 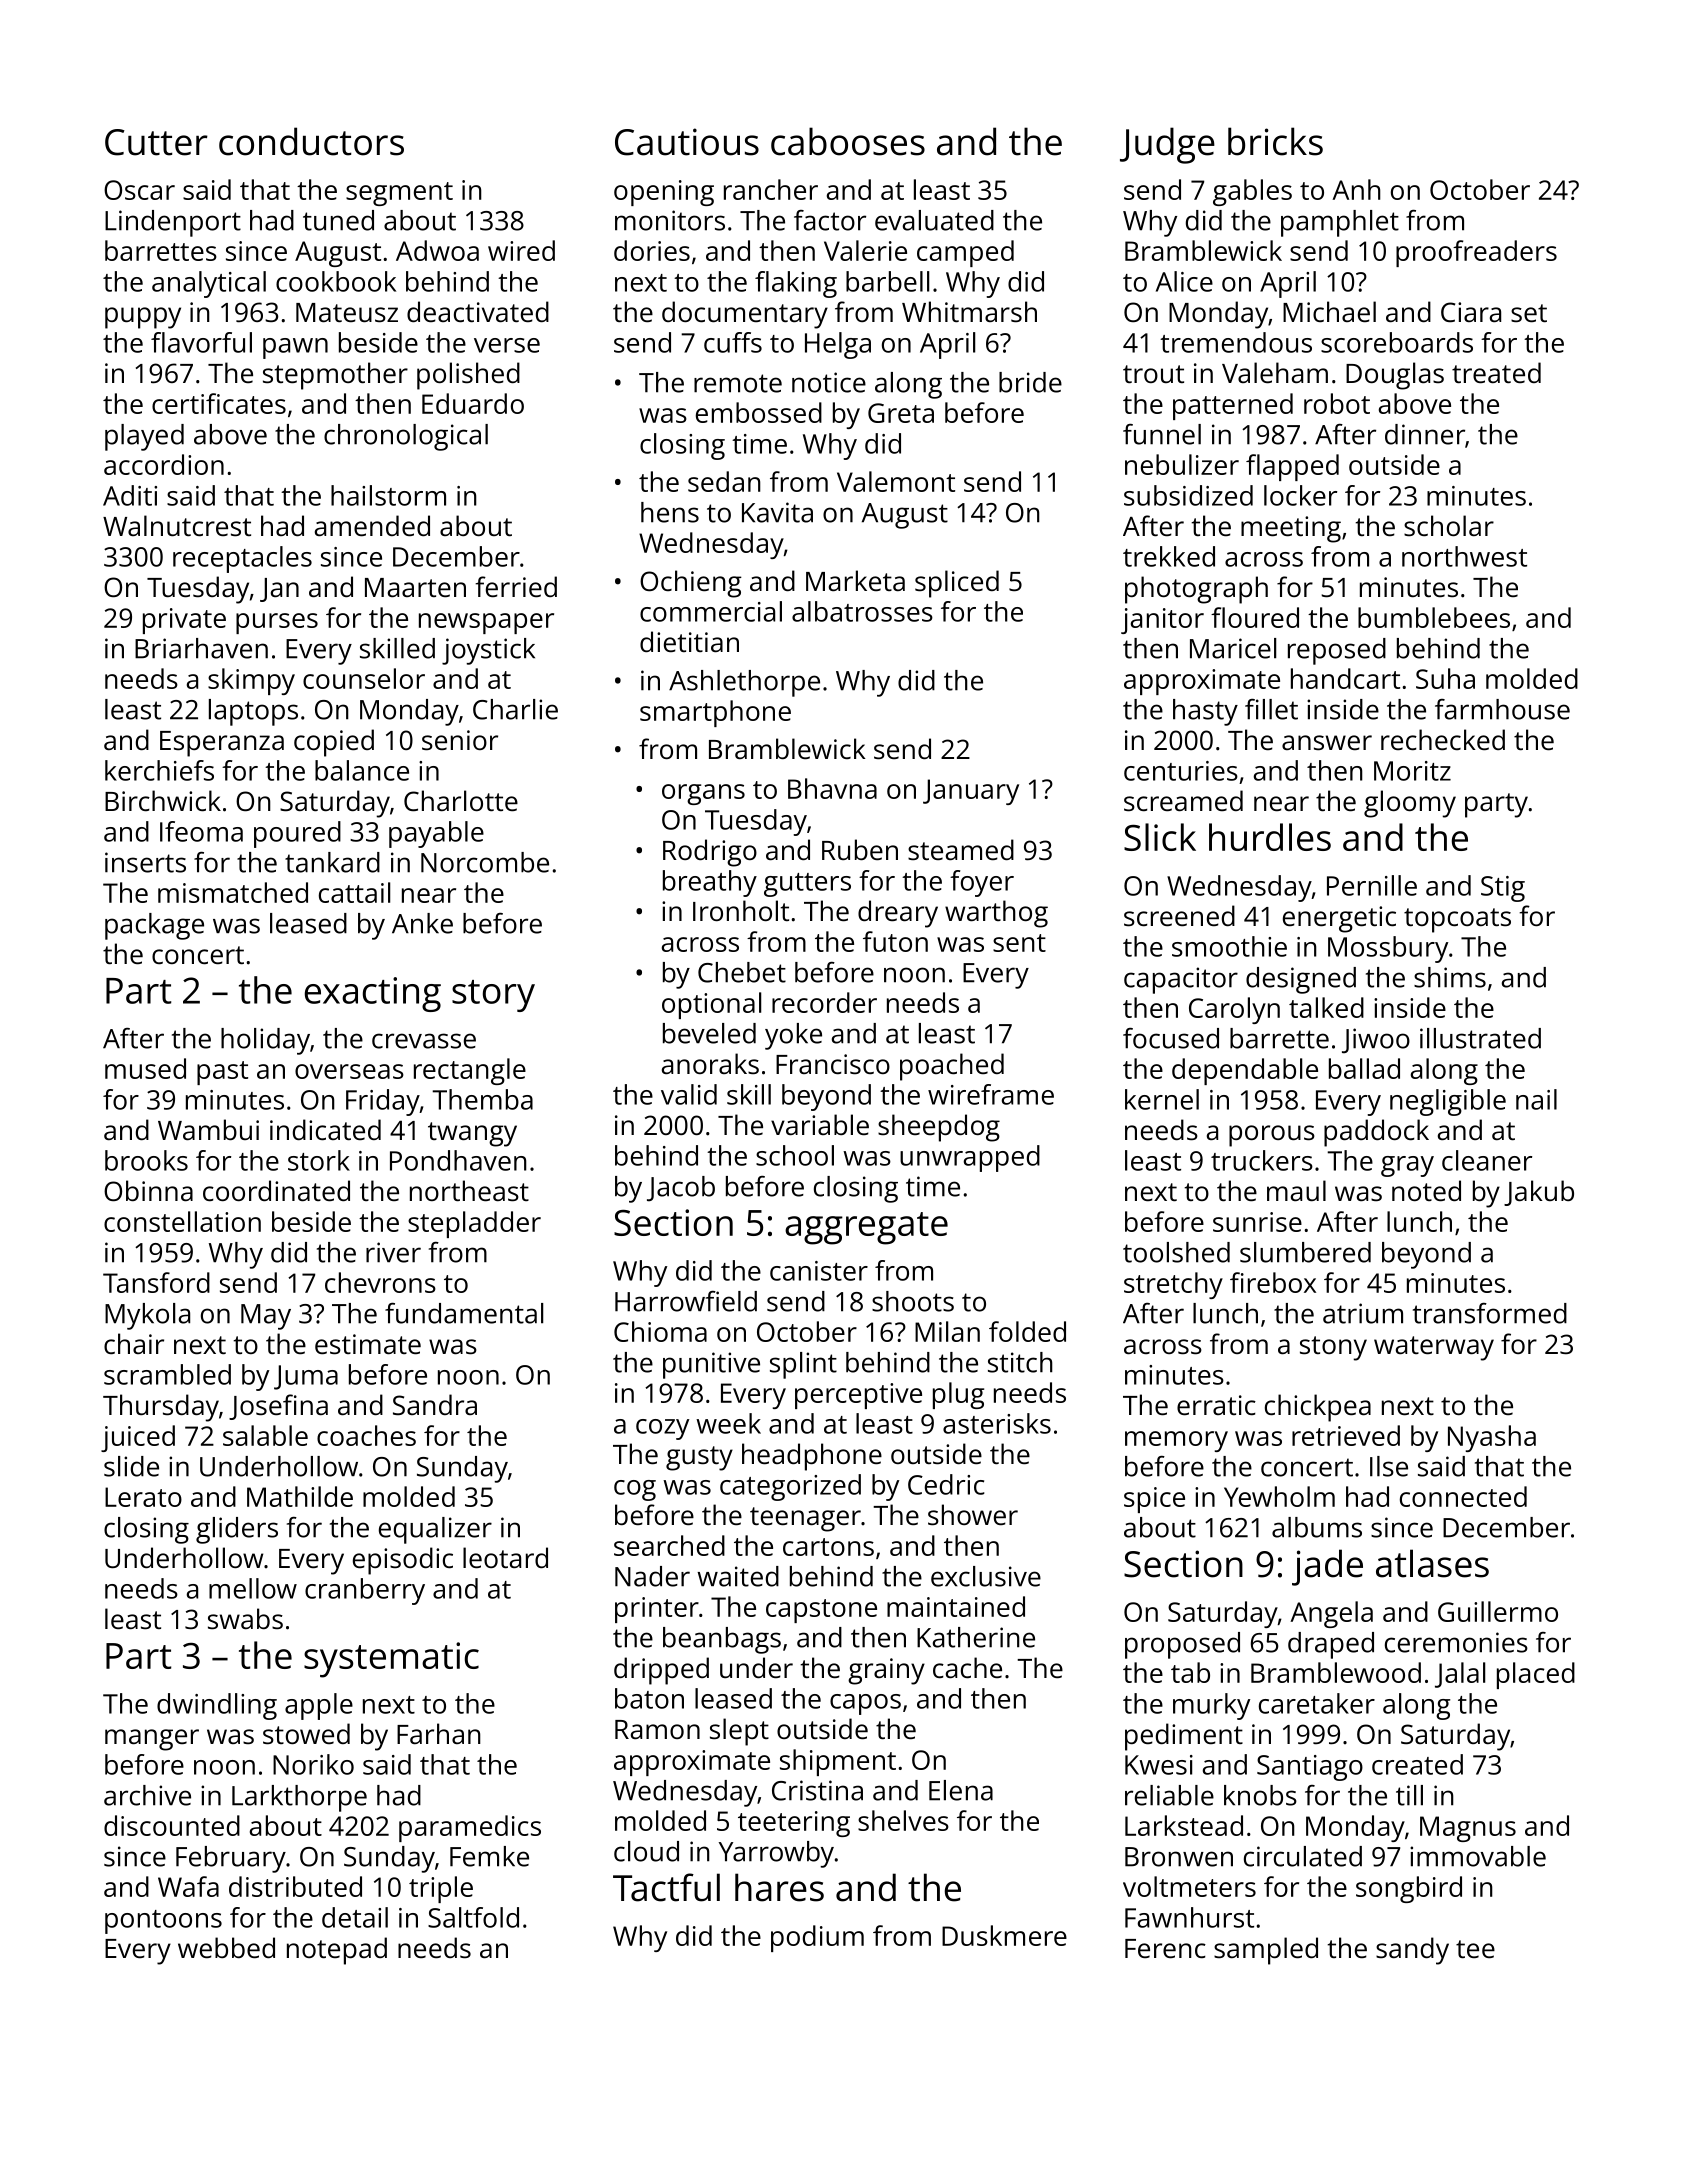 I want to click on dories, so click(x=652, y=250).
